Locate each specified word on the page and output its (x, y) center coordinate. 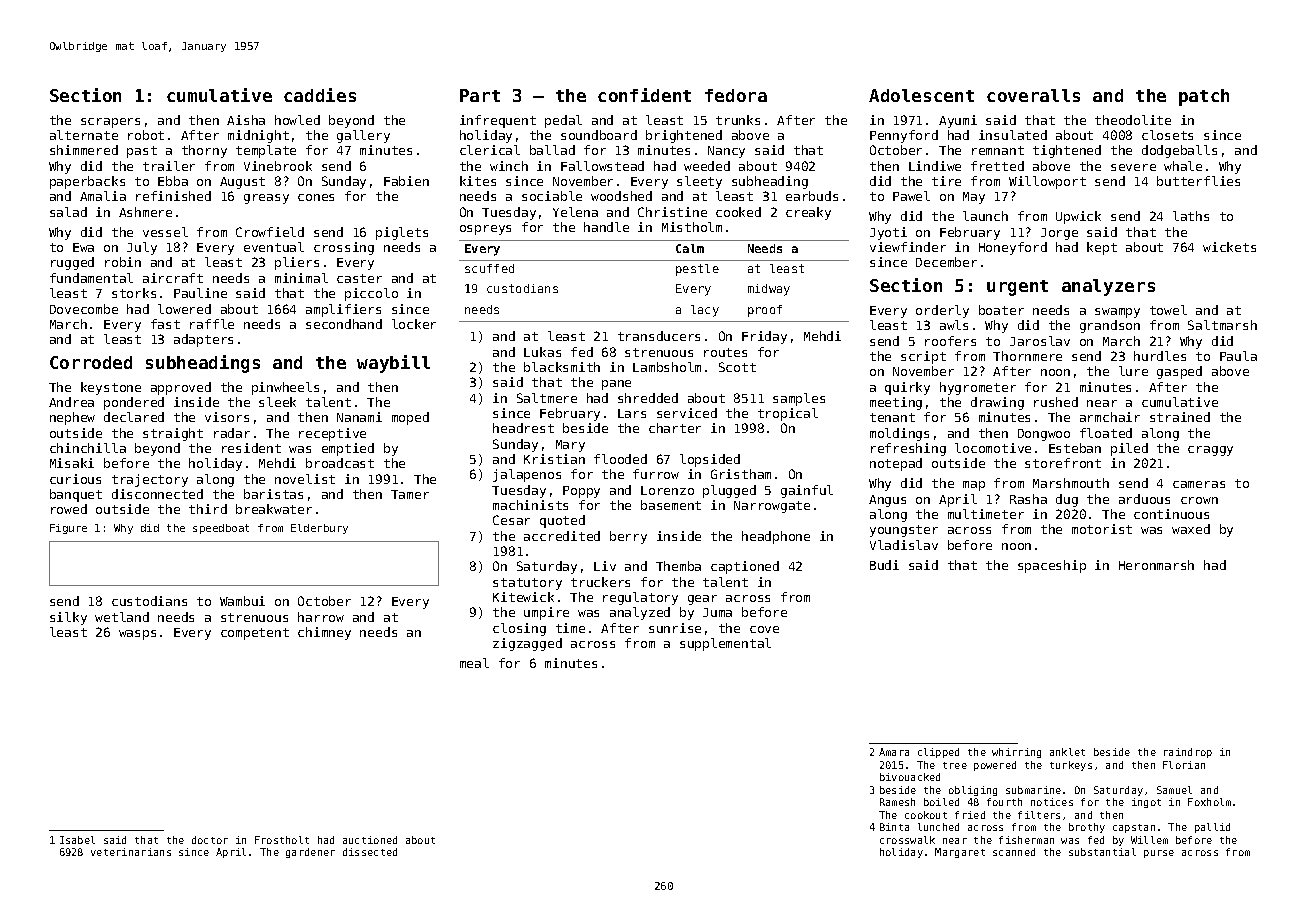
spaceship (1052, 566)
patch (1204, 97)
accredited (562, 536)
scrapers (110, 123)
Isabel (77, 840)
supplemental (725, 644)
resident (251, 448)
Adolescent (921, 95)
